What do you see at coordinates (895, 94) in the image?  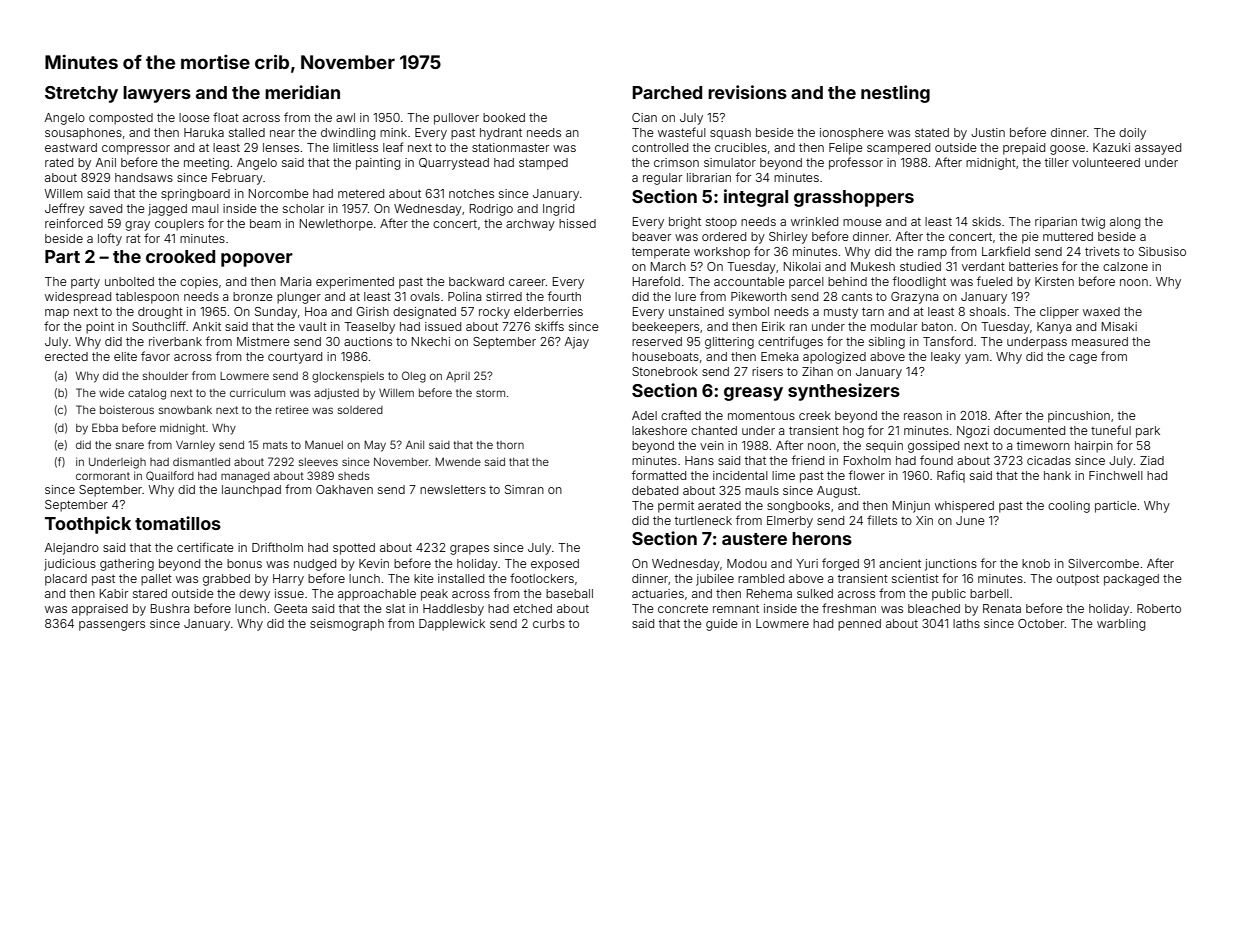 I see `nestling` at bounding box center [895, 94].
